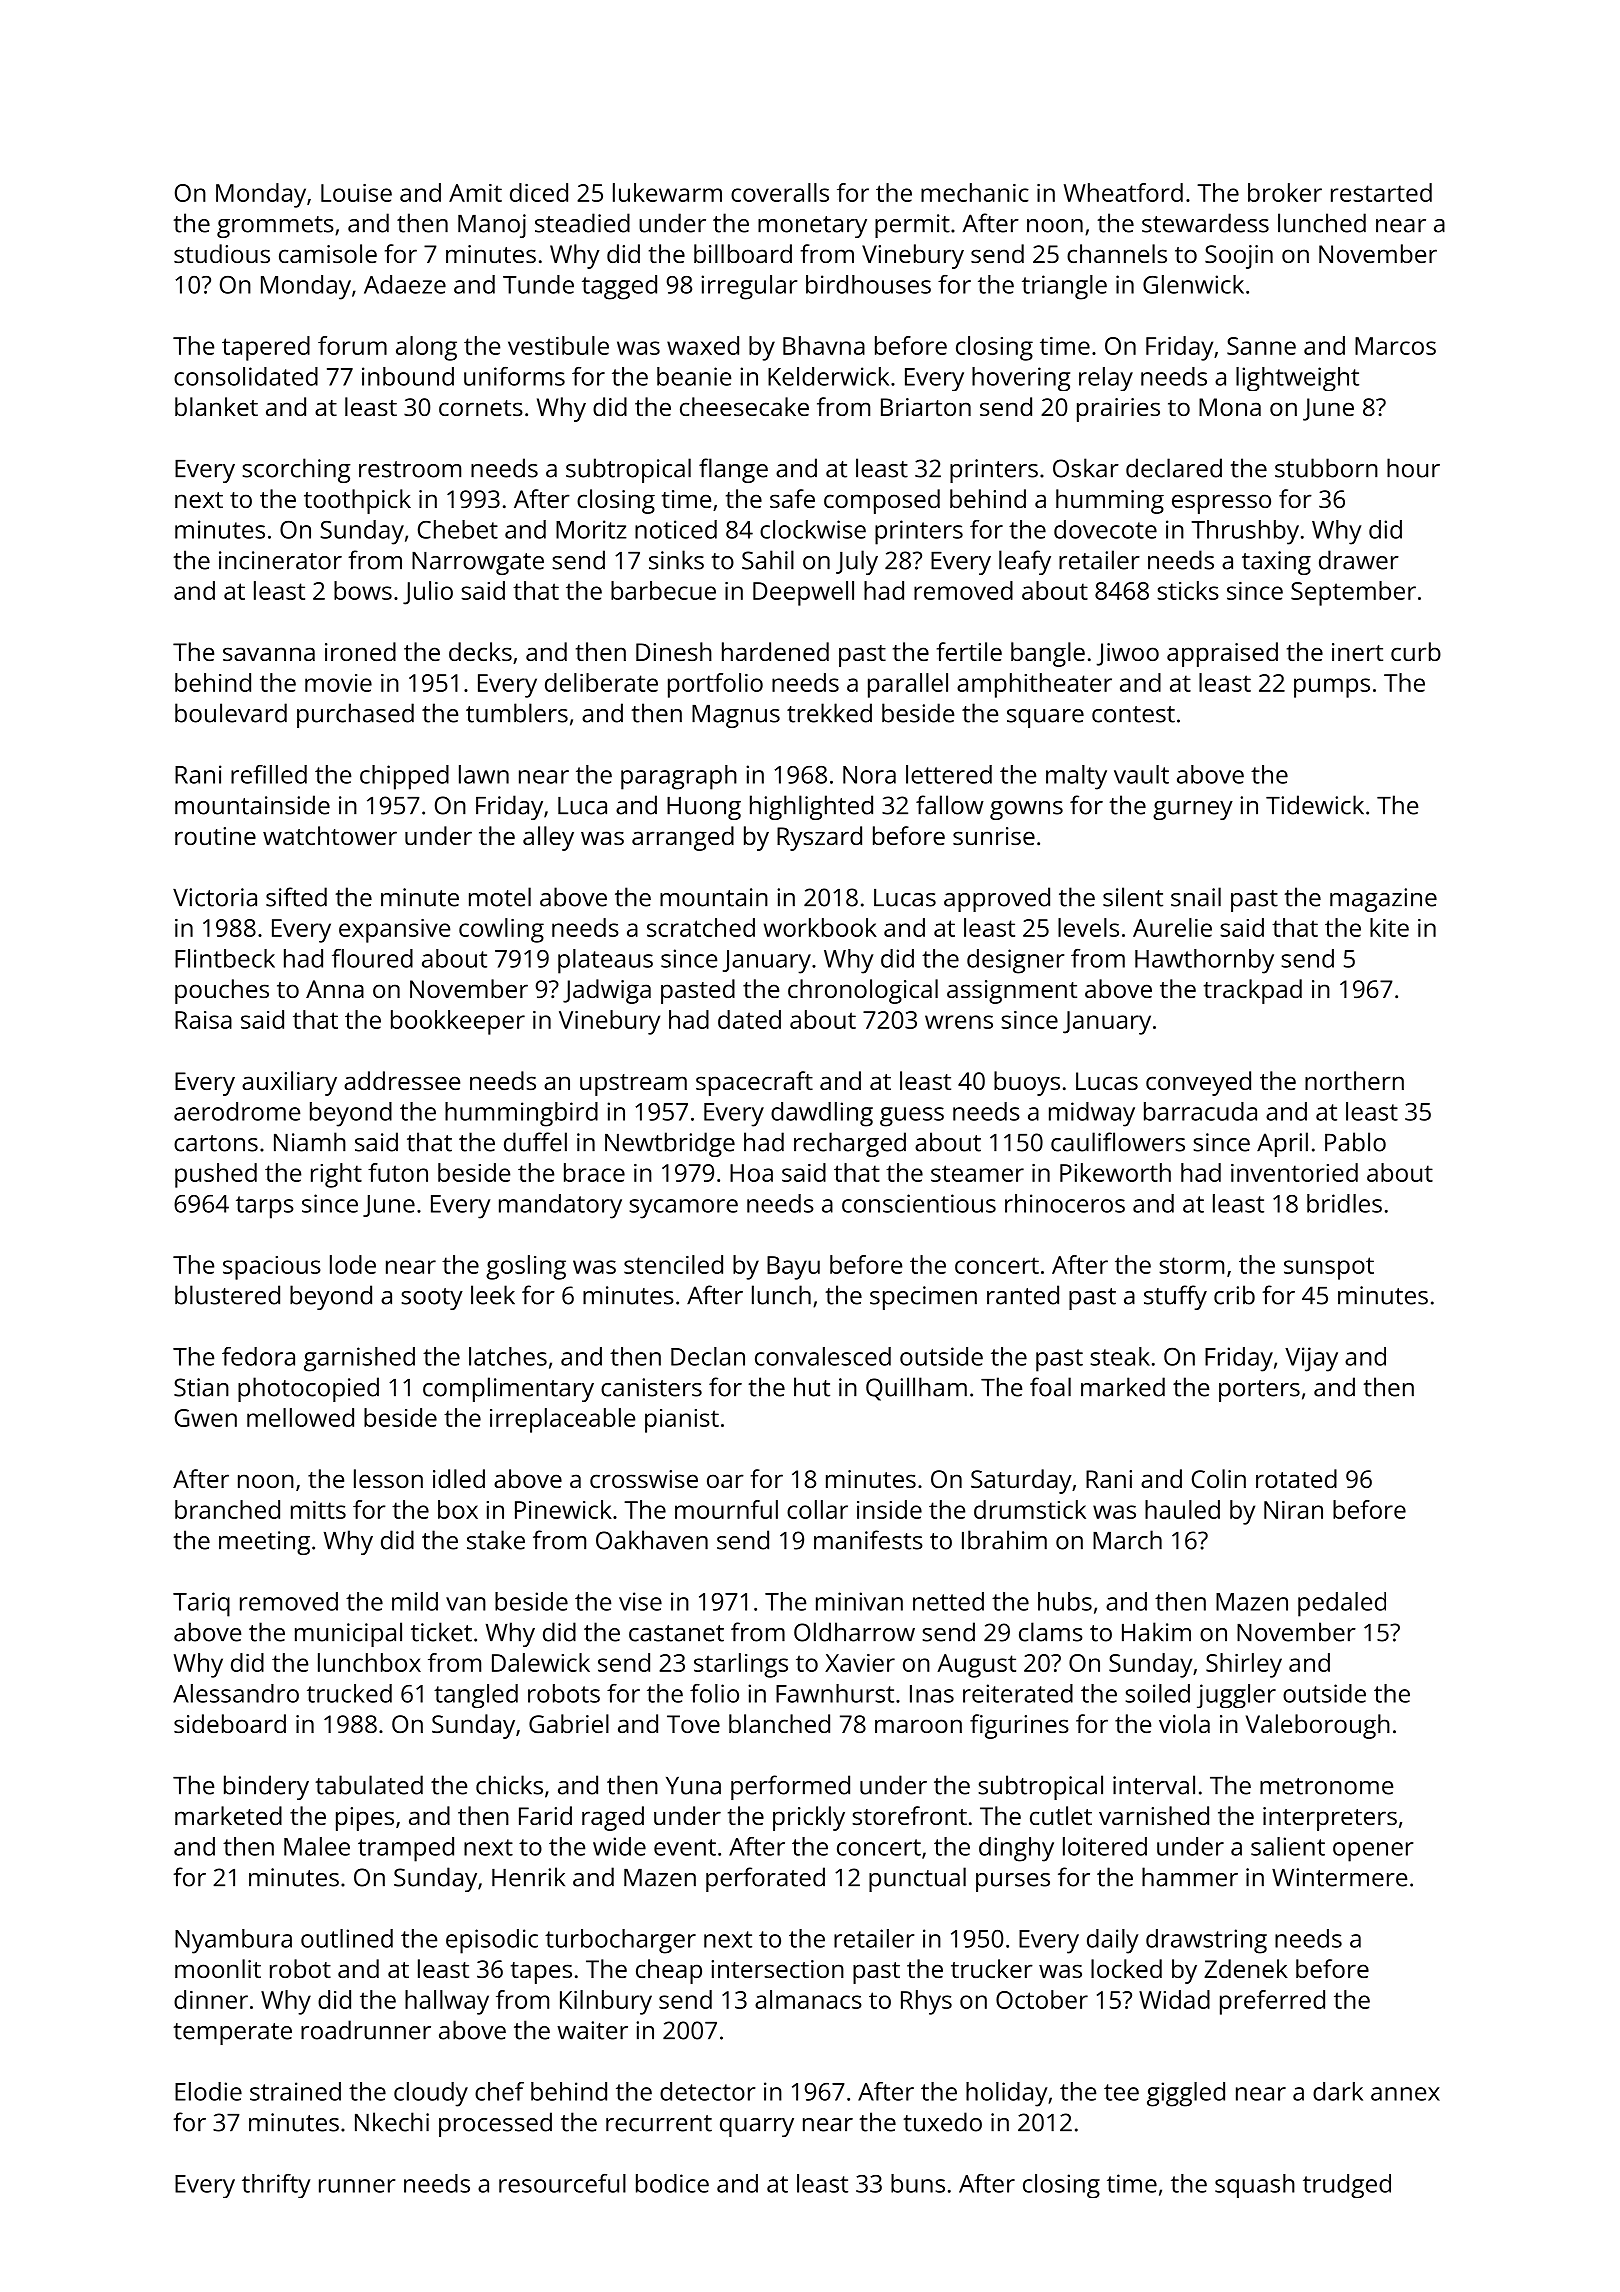  I want to click on bodice, so click(672, 2183).
